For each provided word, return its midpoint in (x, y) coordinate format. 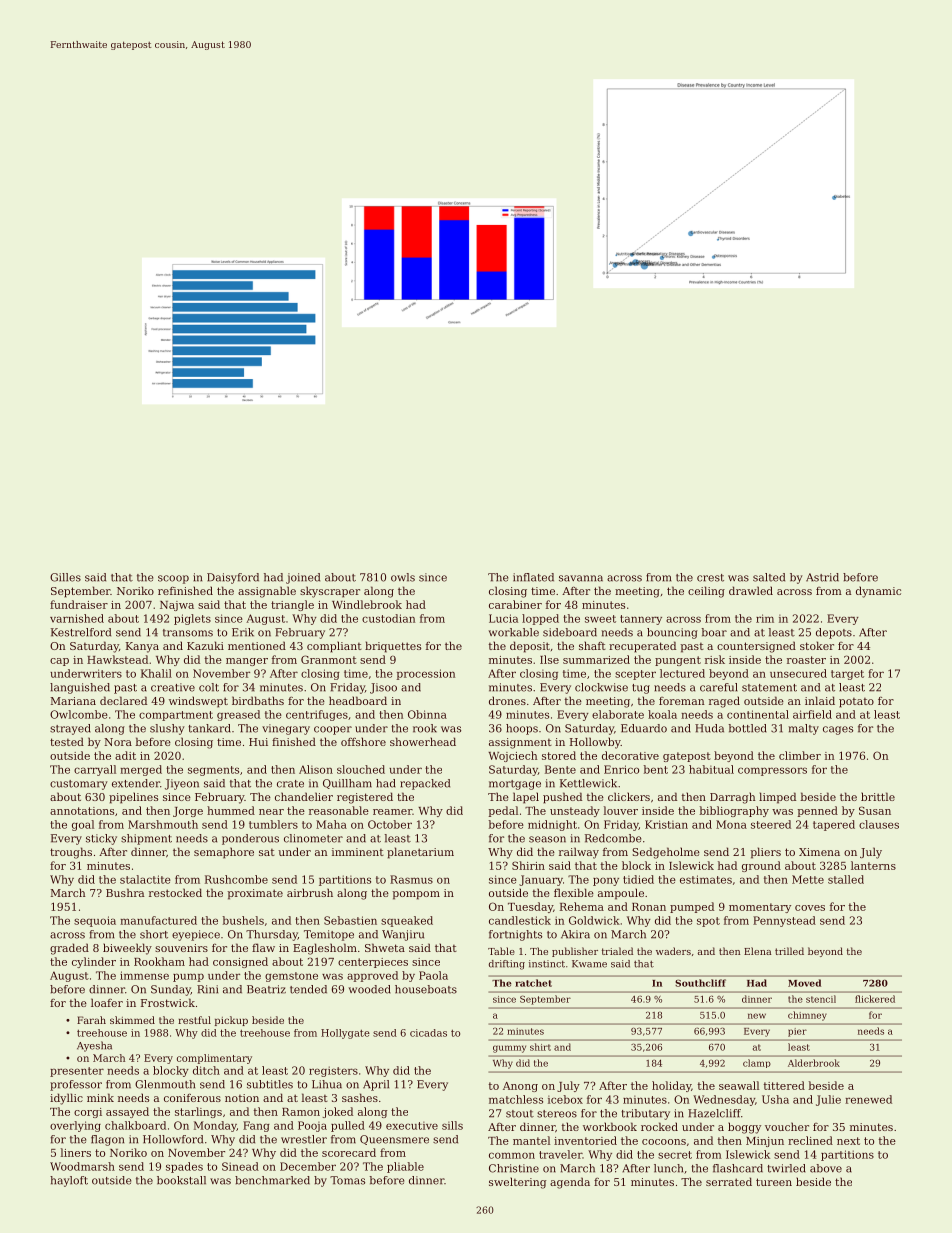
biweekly (127, 949)
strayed (70, 729)
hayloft (69, 1181)
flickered (875, 999)
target (847, 675)
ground (761, 866)
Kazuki (205, 645)
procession (426, 674)
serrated (729, 1181)
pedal (503, 811)
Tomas (347, 1180)
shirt (540, 1047)
